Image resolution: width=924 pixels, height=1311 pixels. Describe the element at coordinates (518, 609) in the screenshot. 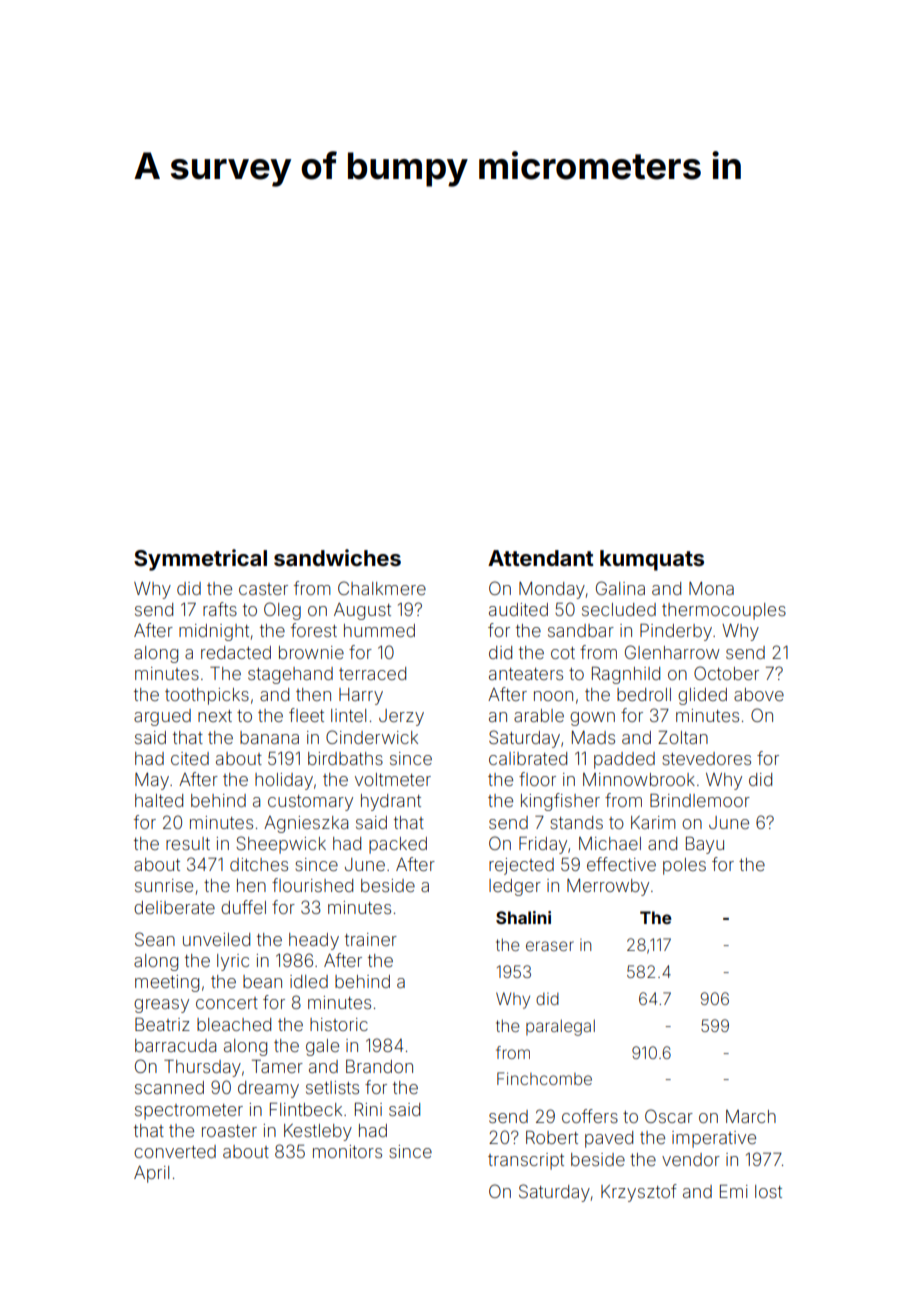

I see `audited` at that location.
